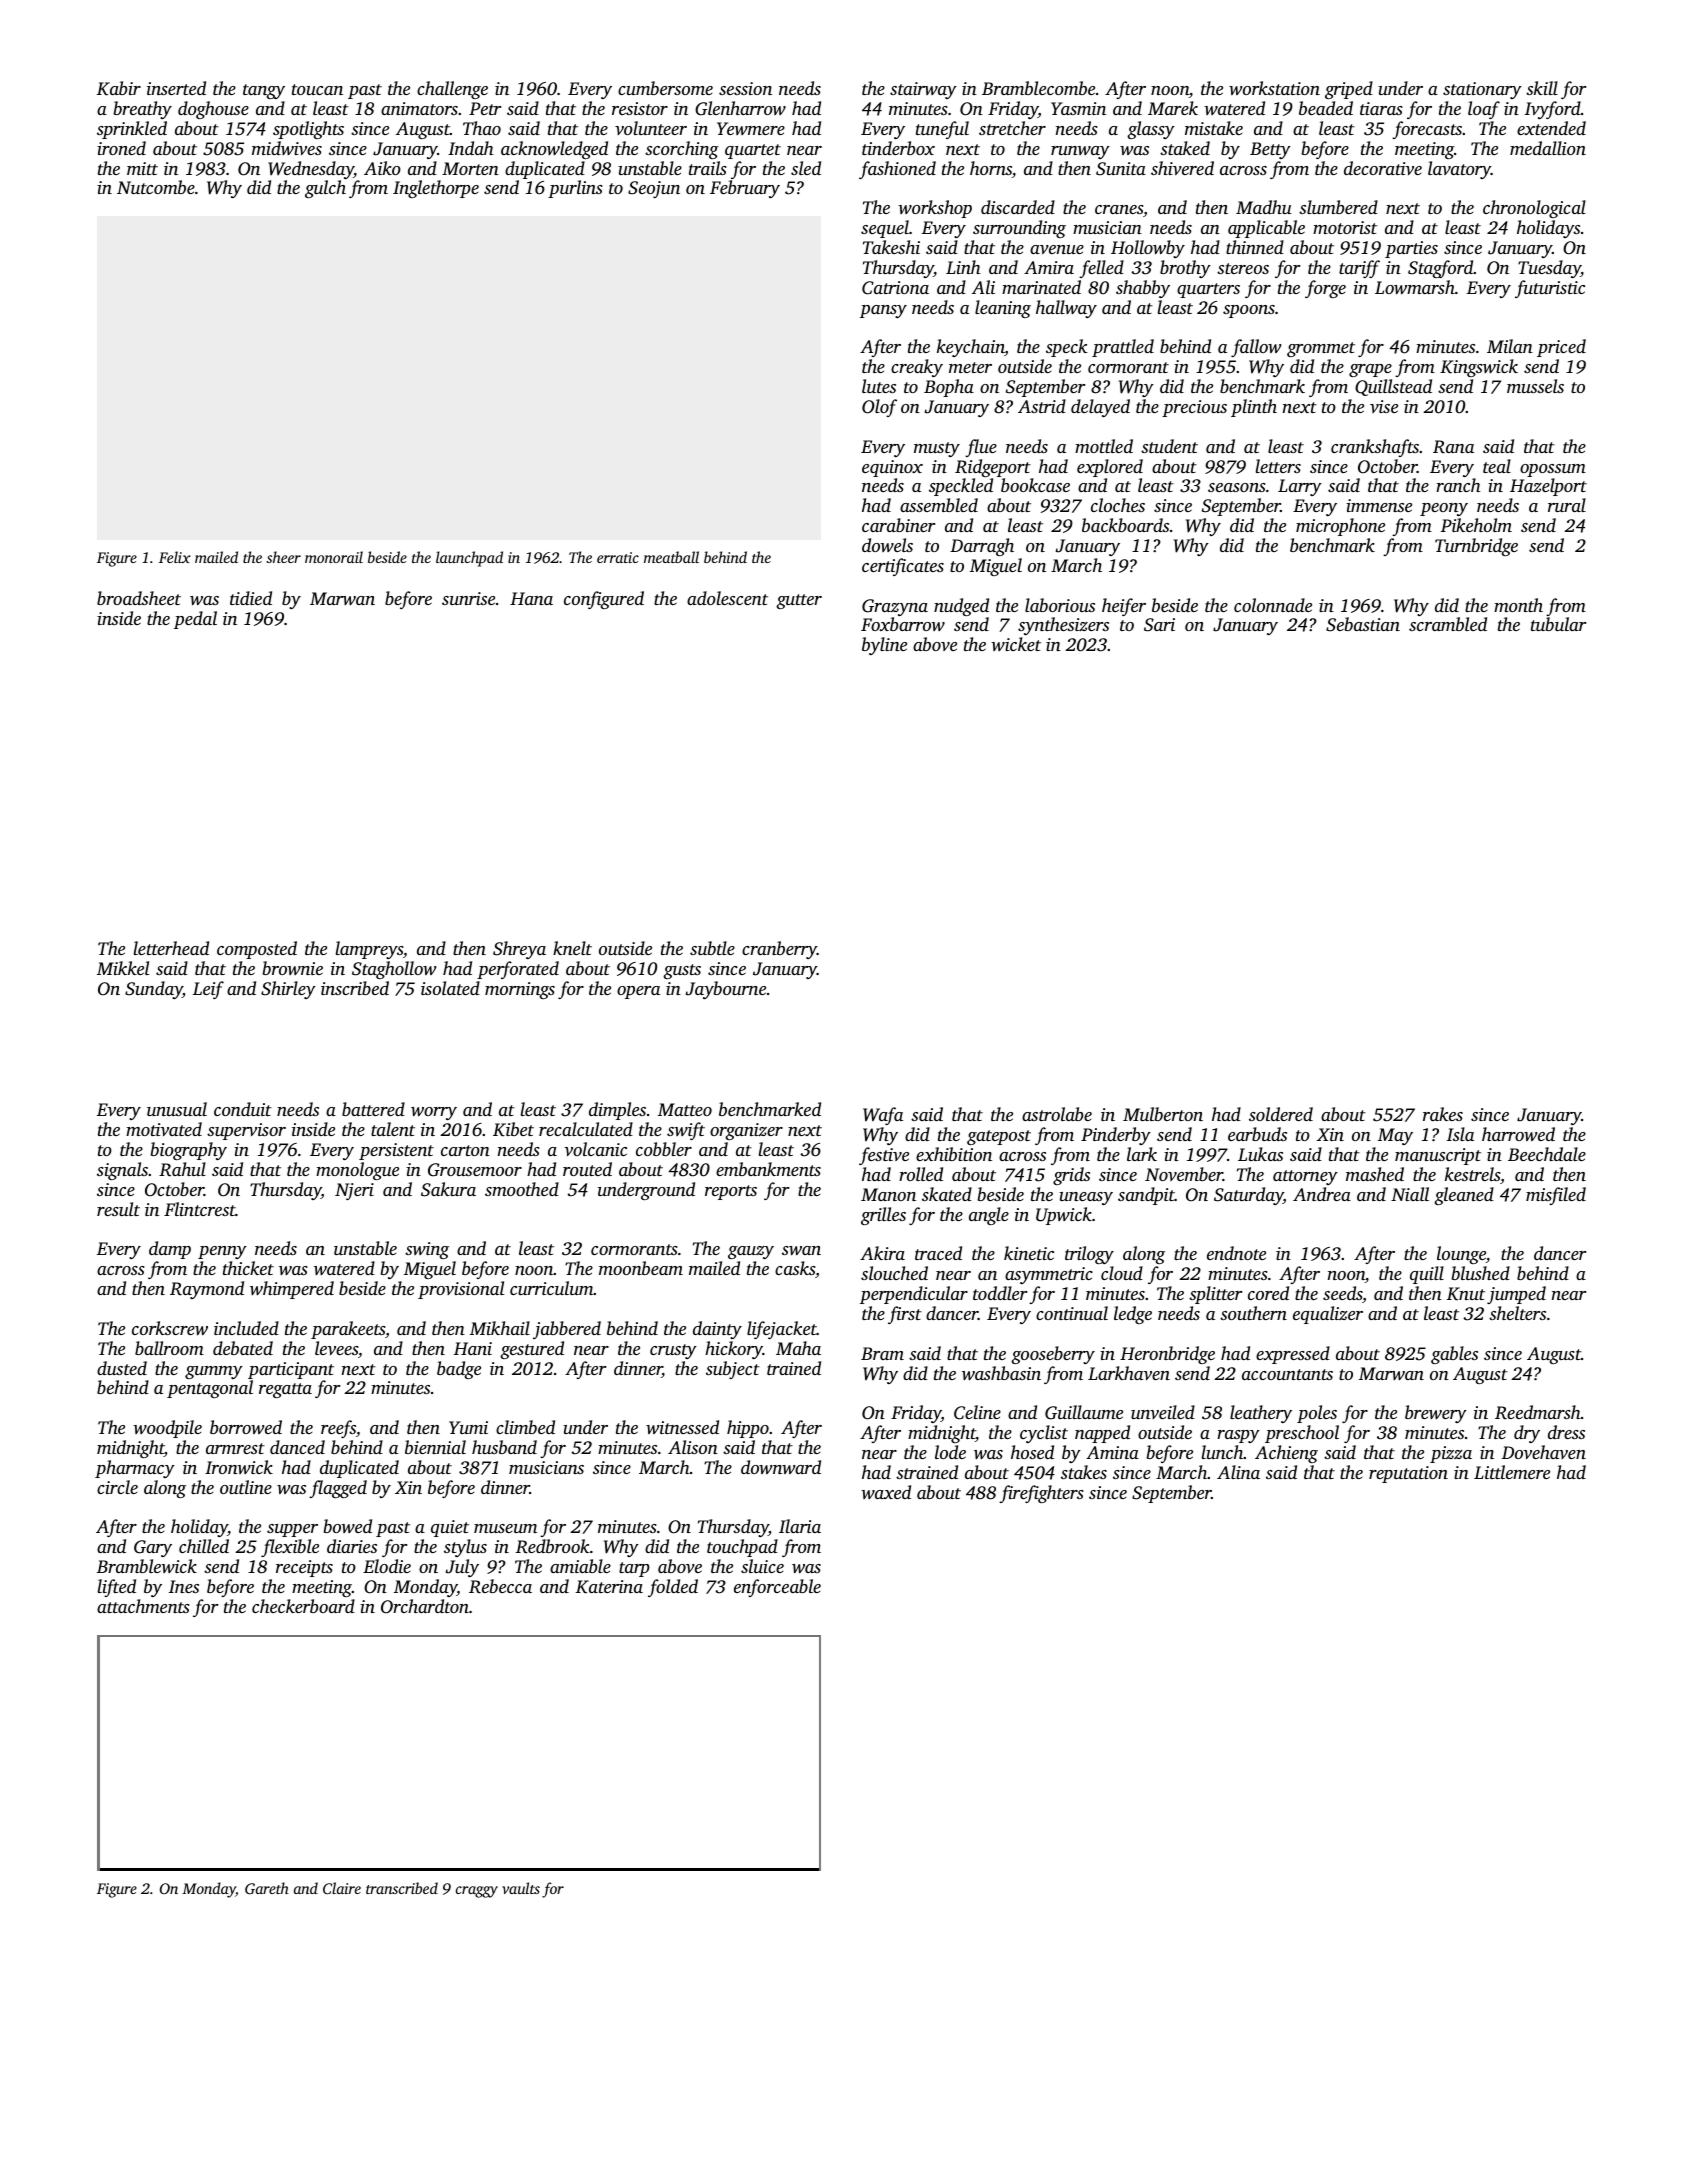  I want to click on enforceable, so click(777, 1588).
